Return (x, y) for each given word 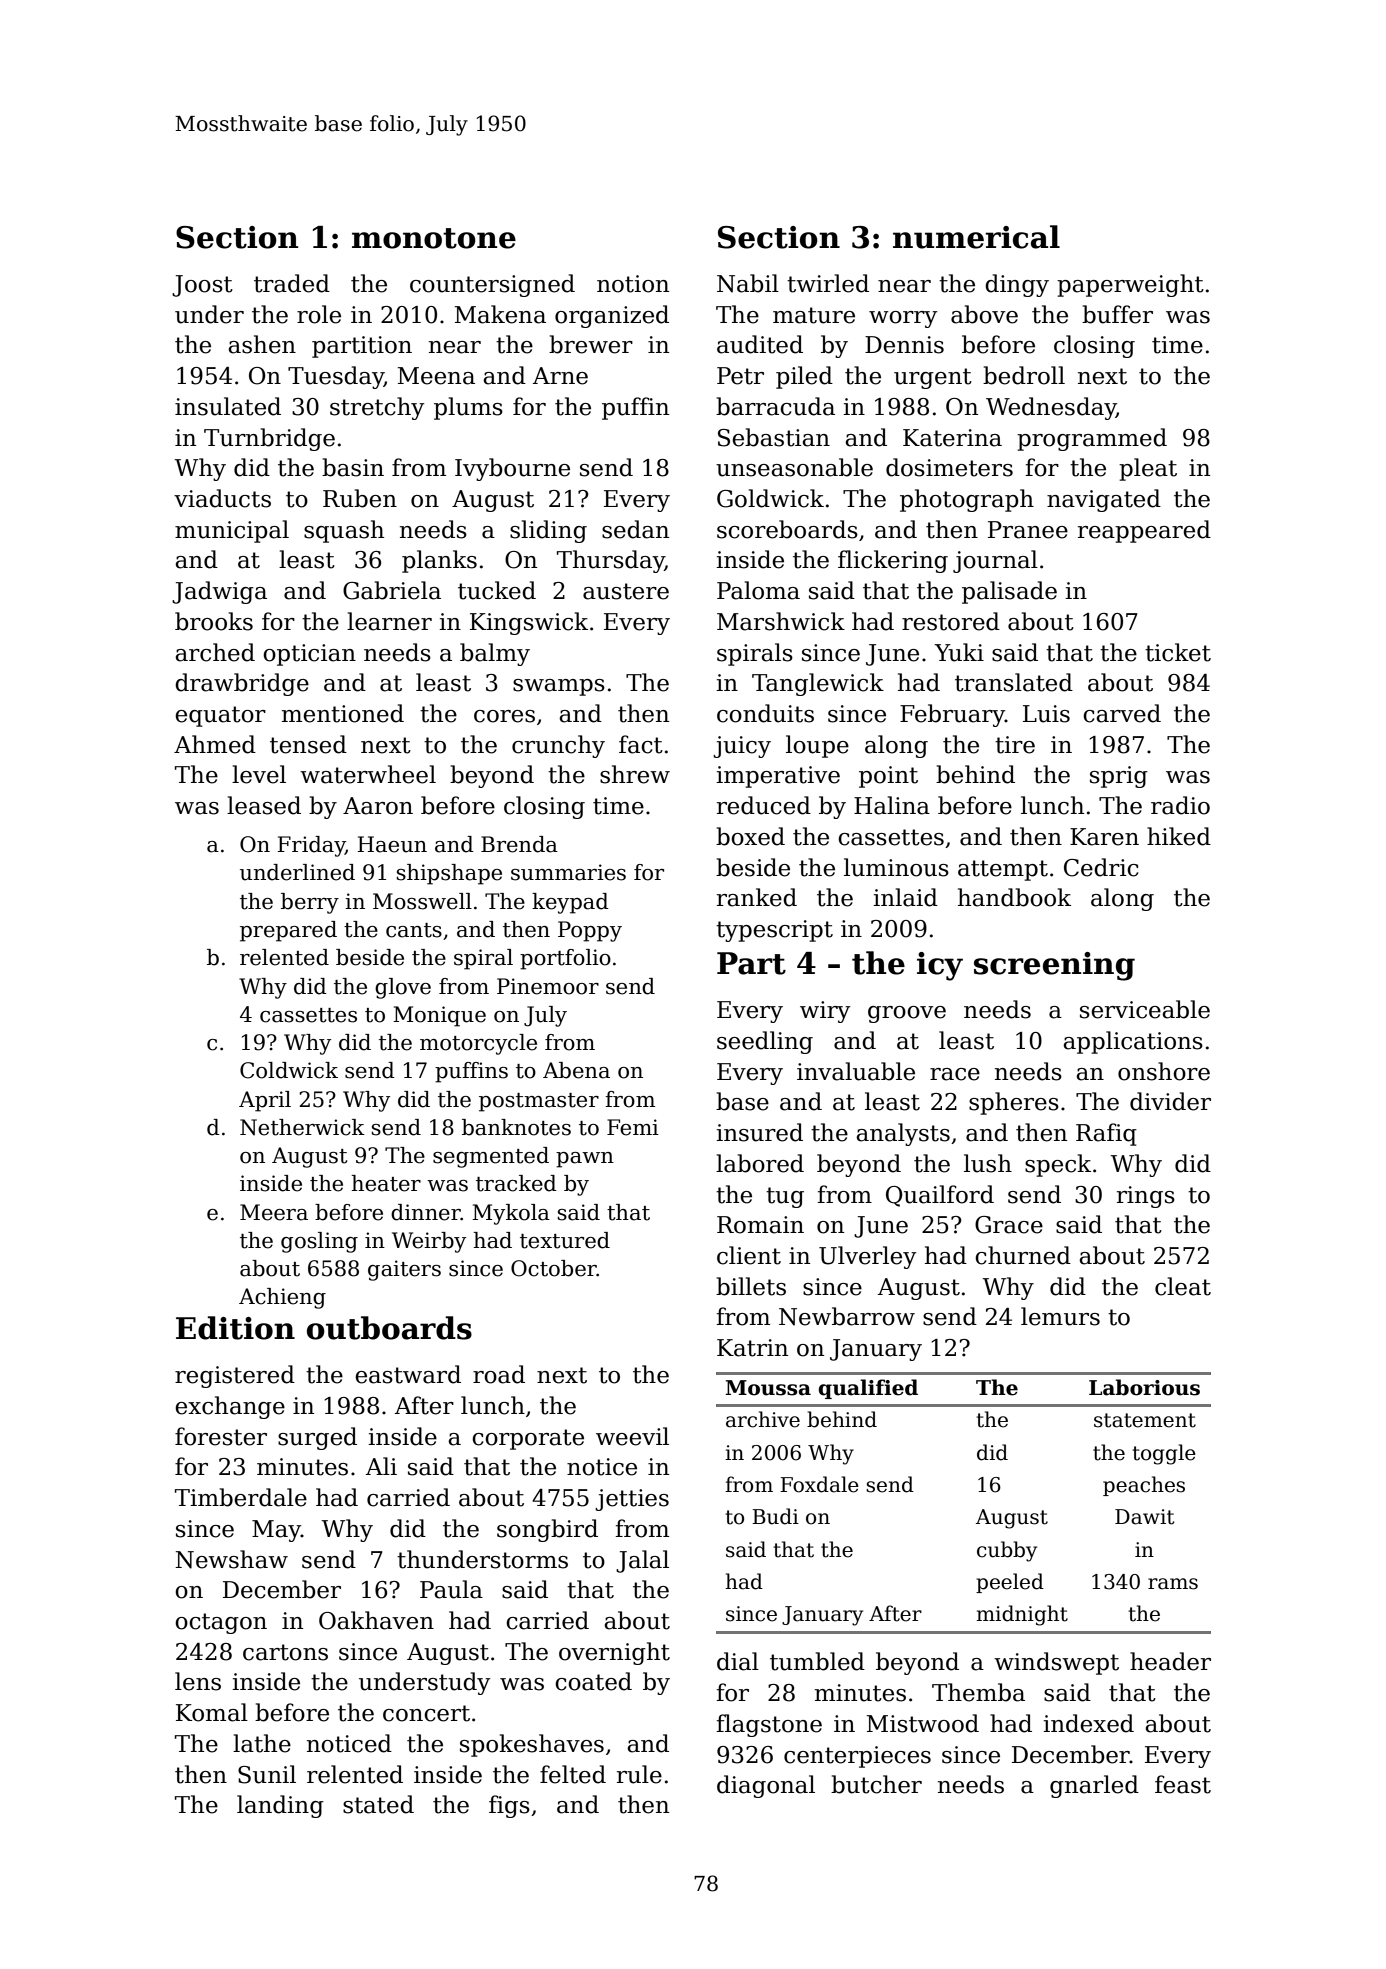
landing (280, 1806)
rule (639, 1774)
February (952, 715)
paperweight (1130, 285)
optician (309, 655)
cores (504, 716)
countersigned (492, 285)
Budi (775, 1516)
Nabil (748, 283)
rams (1173, 1584)
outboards (389, 1328)
